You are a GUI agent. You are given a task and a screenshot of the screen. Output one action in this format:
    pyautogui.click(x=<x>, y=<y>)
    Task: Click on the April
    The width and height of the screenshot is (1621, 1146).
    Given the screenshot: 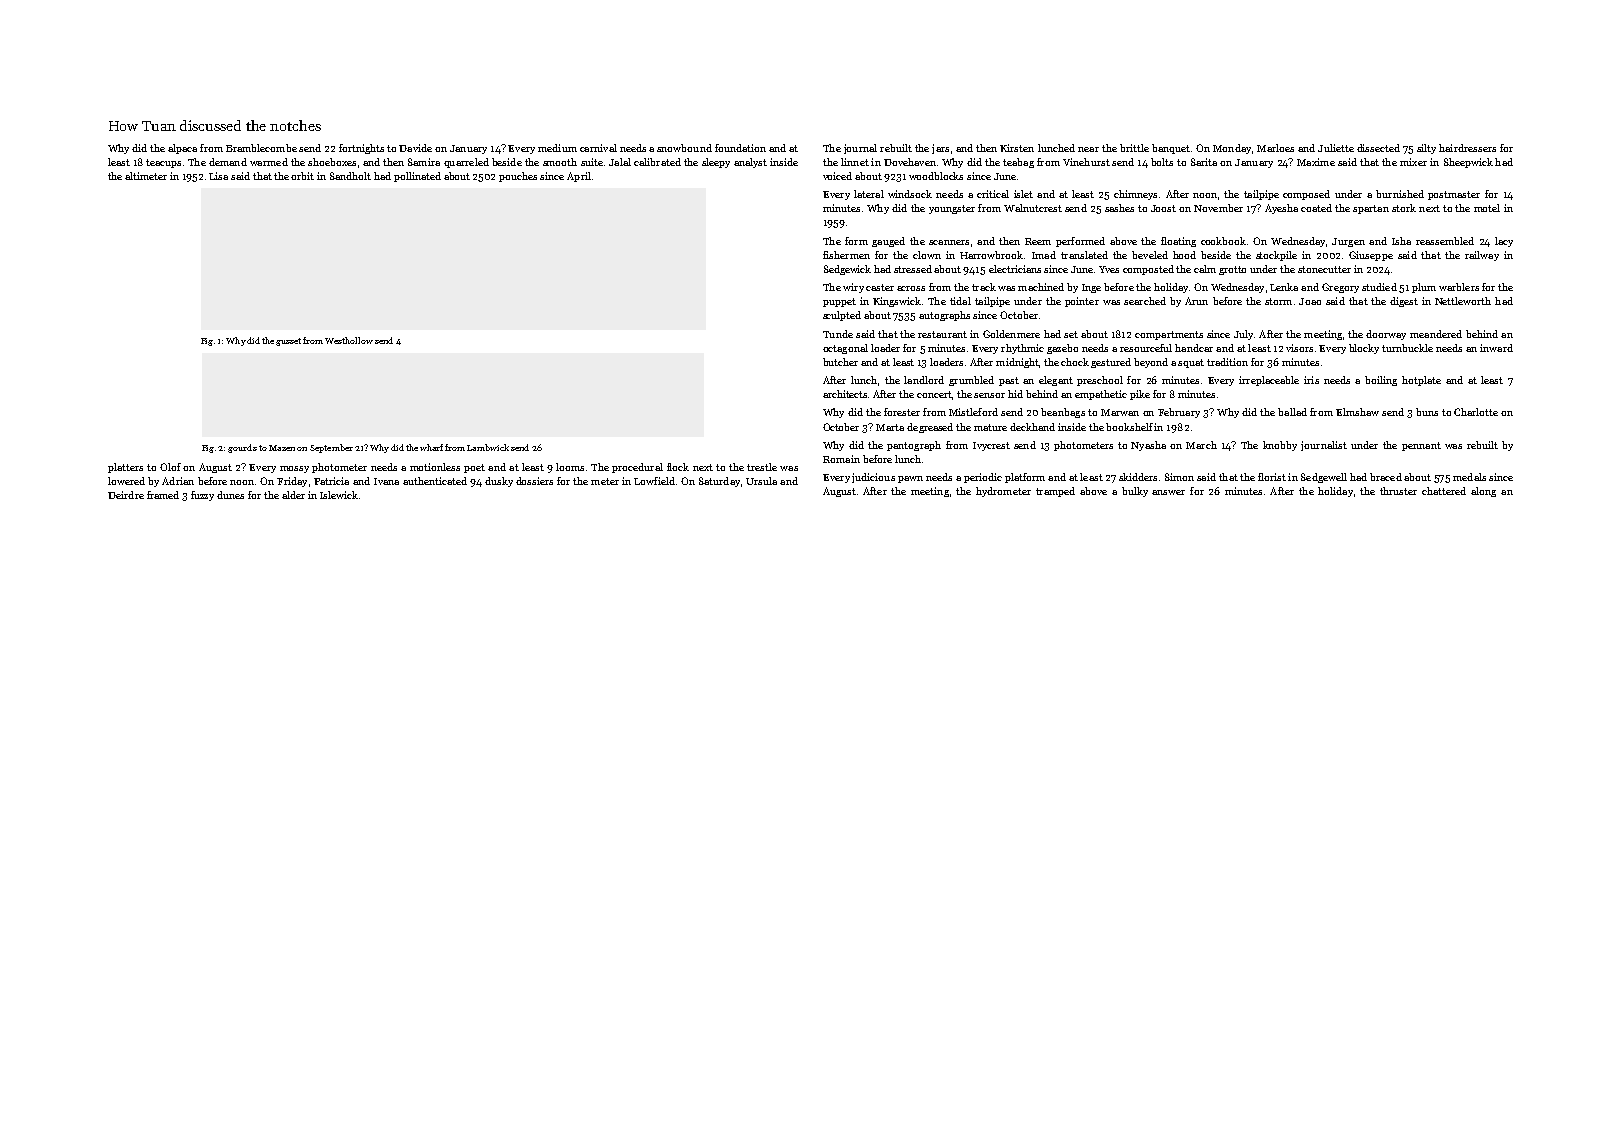 What is the action you would take?
    pyautogui.click(x=579, y=177)
